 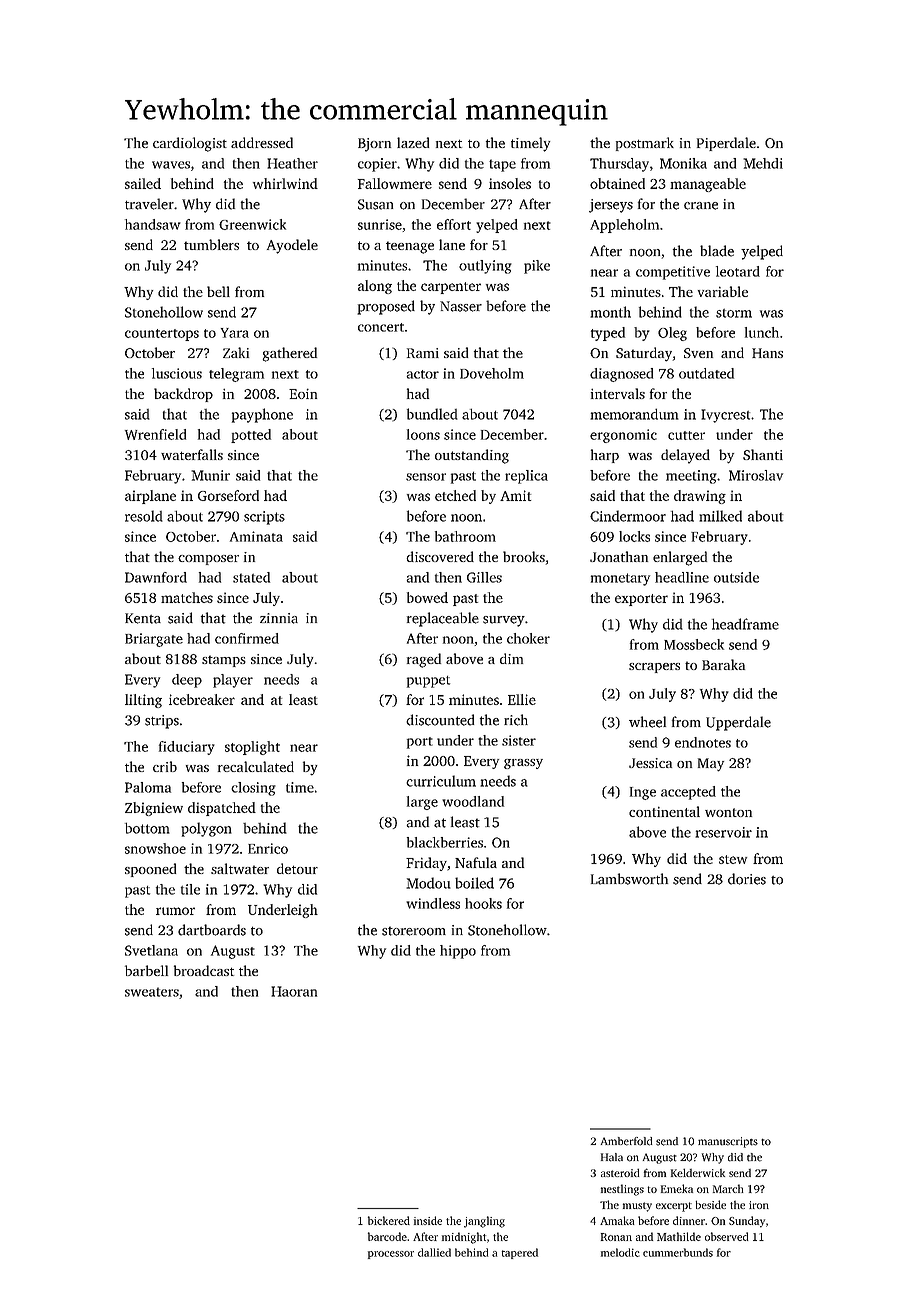 What do you see at coordinates (251, 436) in the image?
I see `potted` at bounding box center [251, 436].
